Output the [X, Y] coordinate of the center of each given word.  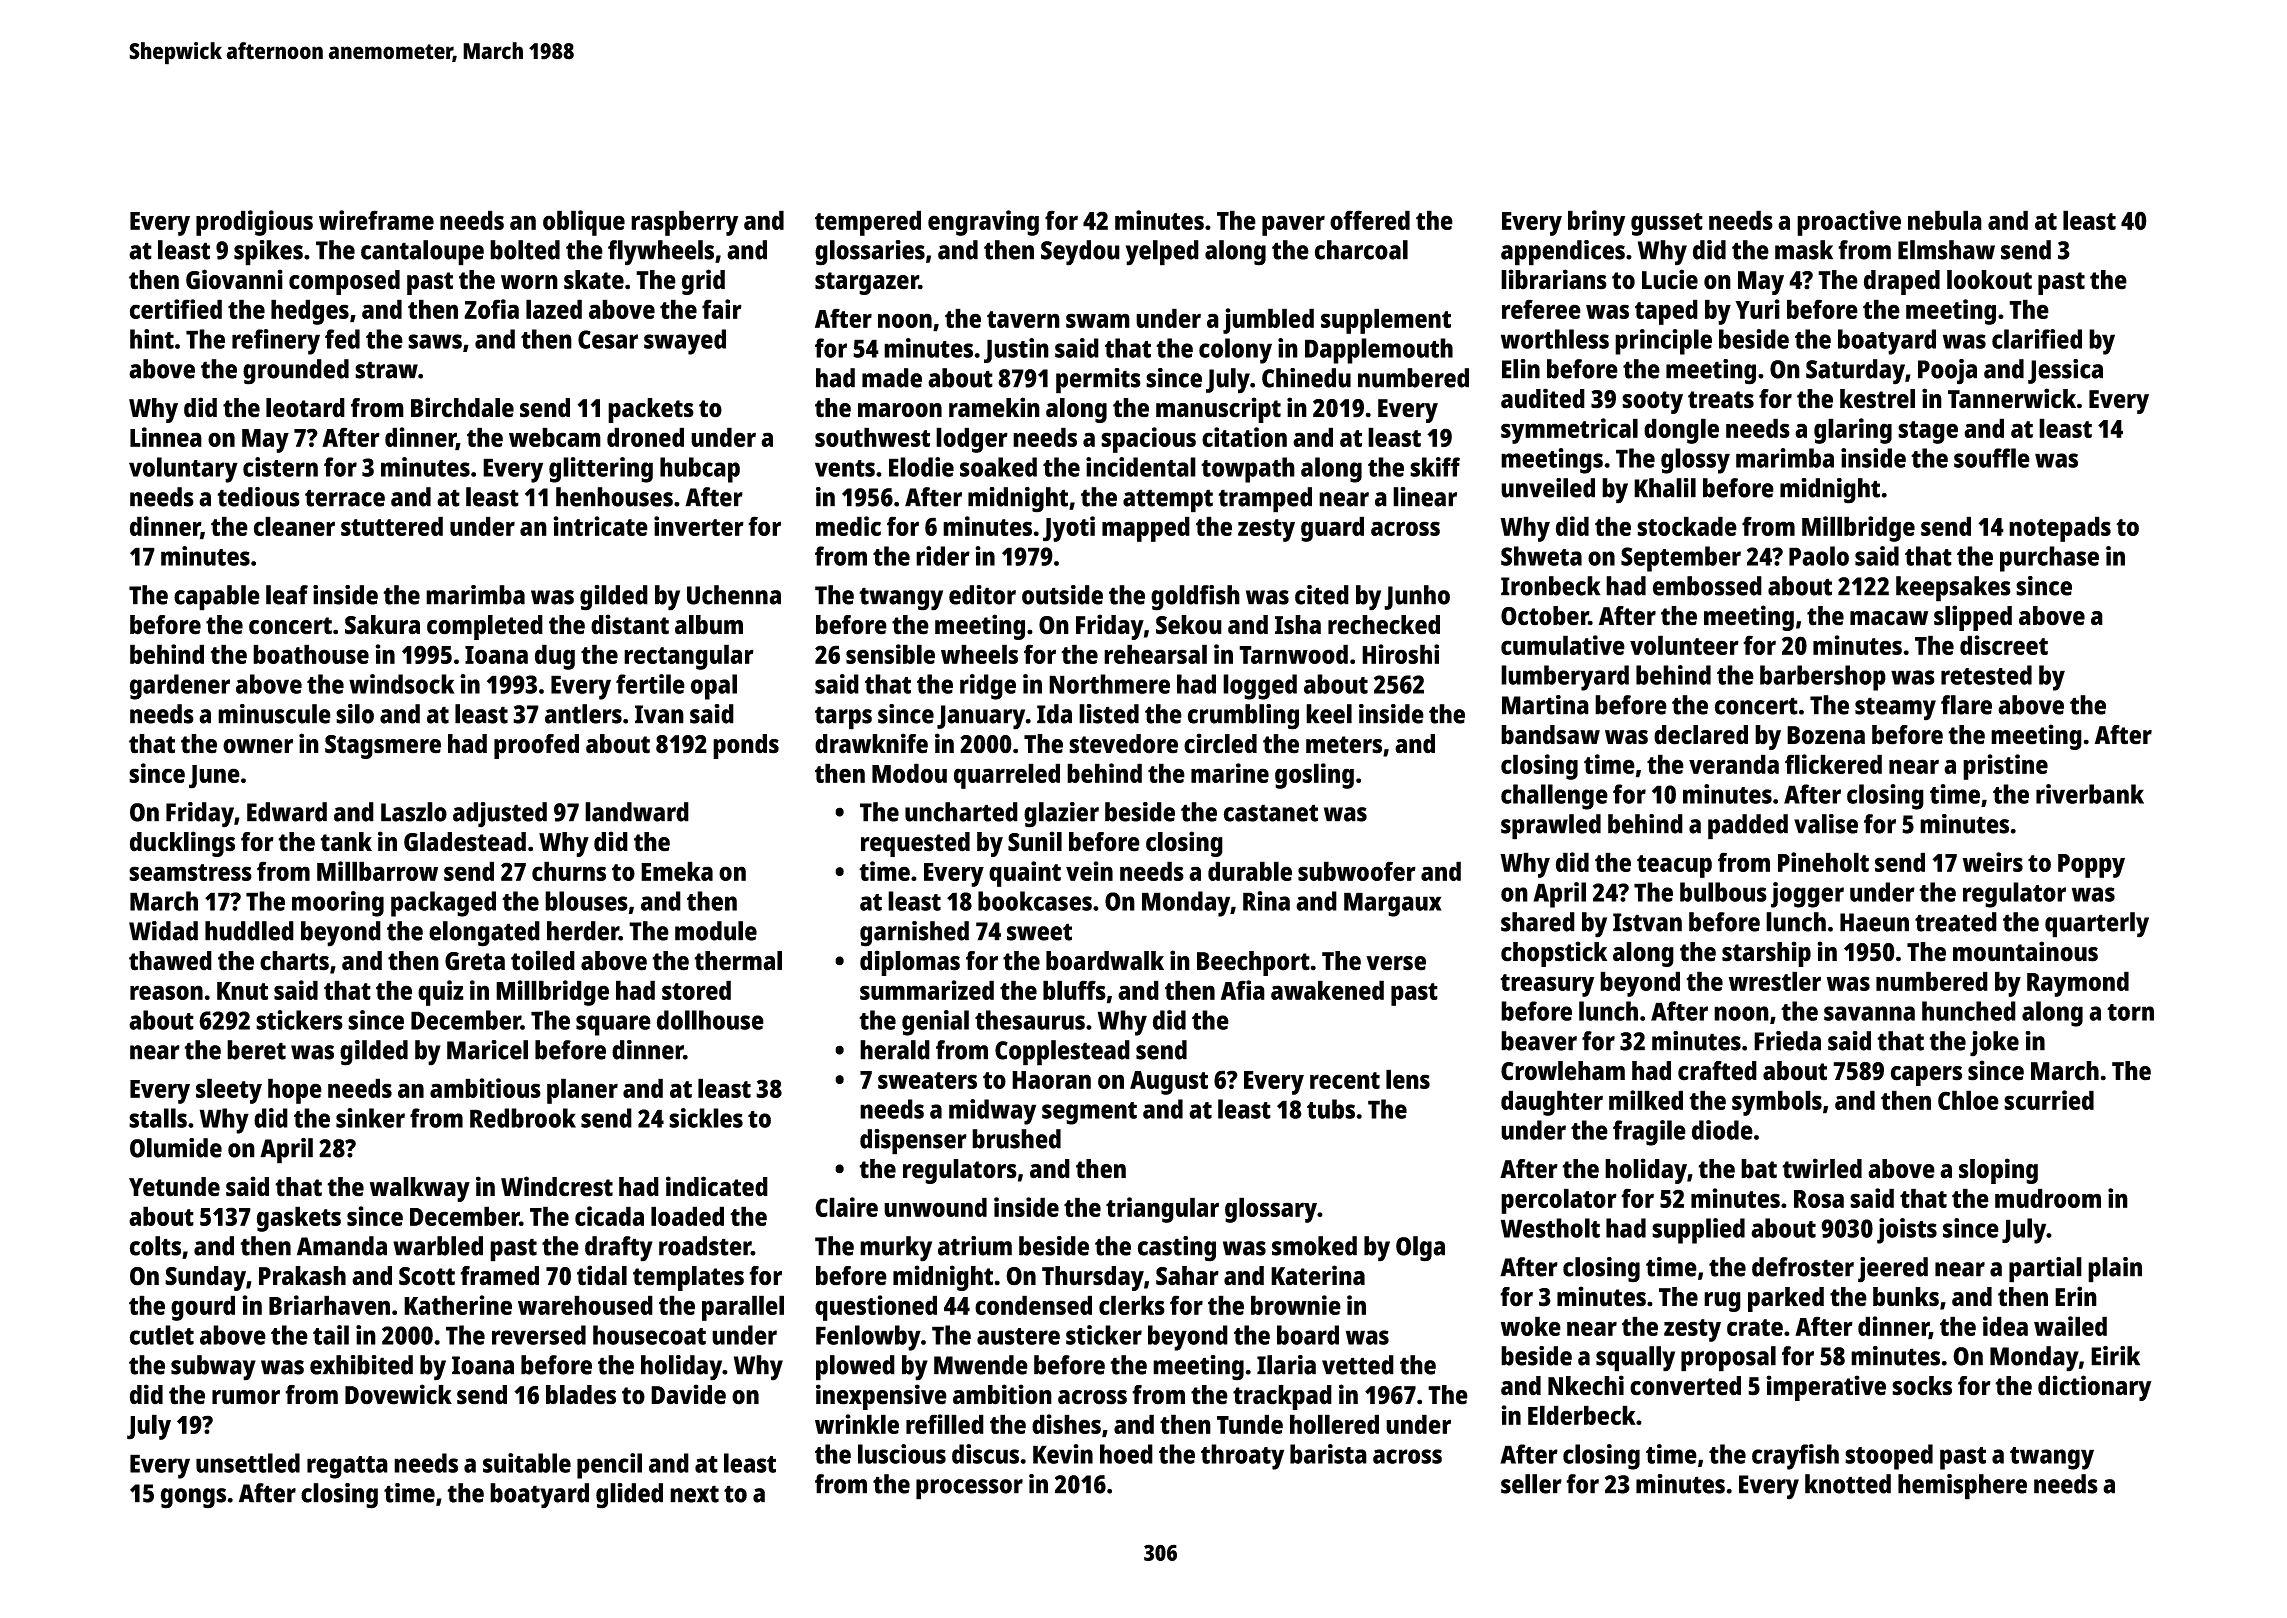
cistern [280, 467]
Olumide [176, 1148]
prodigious [254, 223]
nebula [1945, 220]
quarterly [2097, 925]
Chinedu [1306, 378]
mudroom [2048, 1198]
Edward [287, 812]
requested [915, 844]
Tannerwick [2012, 398]
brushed [1016, 1139]
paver [1293, 225]
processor [969, 1489]
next [694, 1494]
